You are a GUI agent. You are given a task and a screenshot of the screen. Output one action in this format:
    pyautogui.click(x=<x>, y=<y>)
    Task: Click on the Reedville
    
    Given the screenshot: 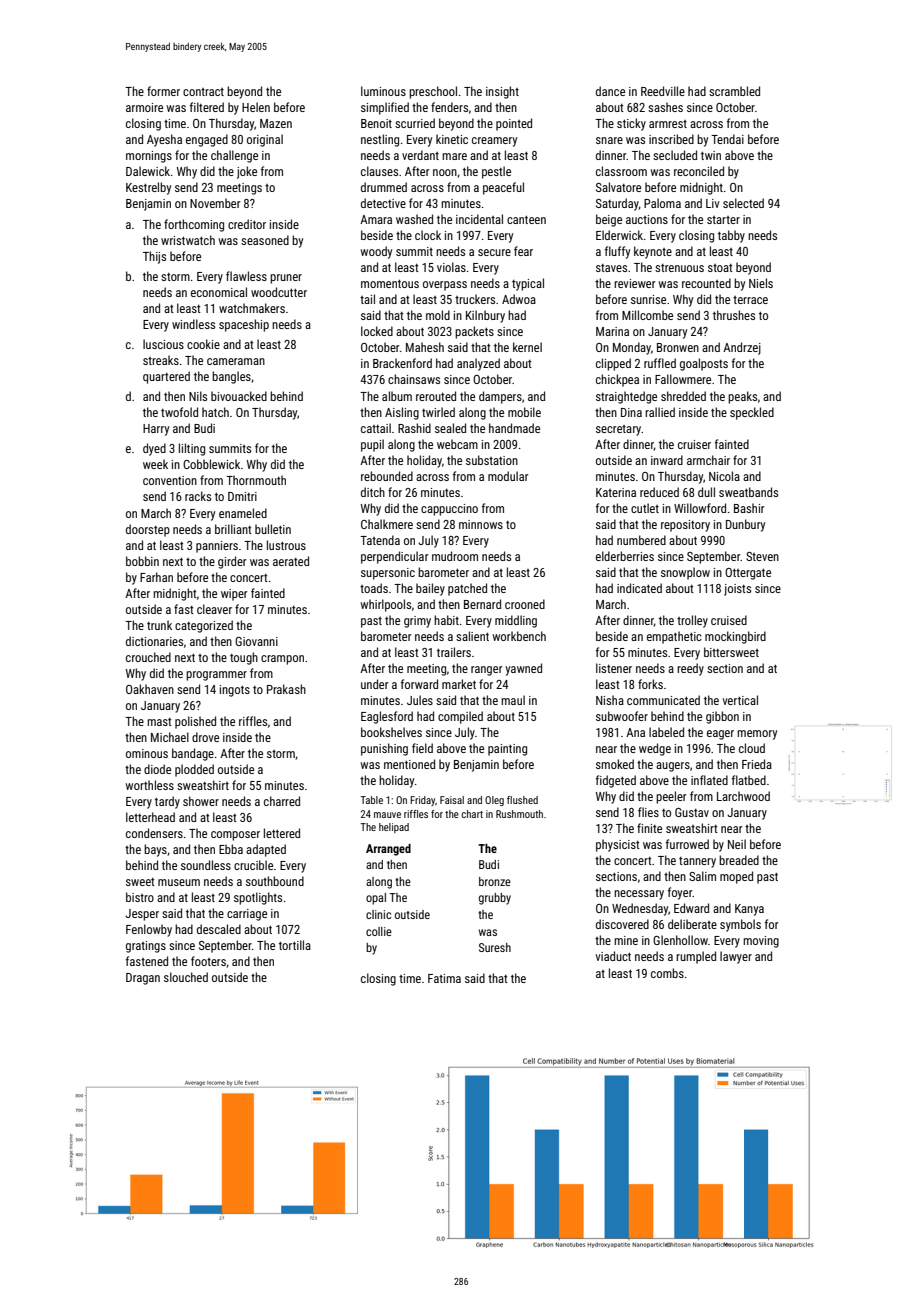 What is the action you would take?
    pyautogui.click(x=663, y=91)
